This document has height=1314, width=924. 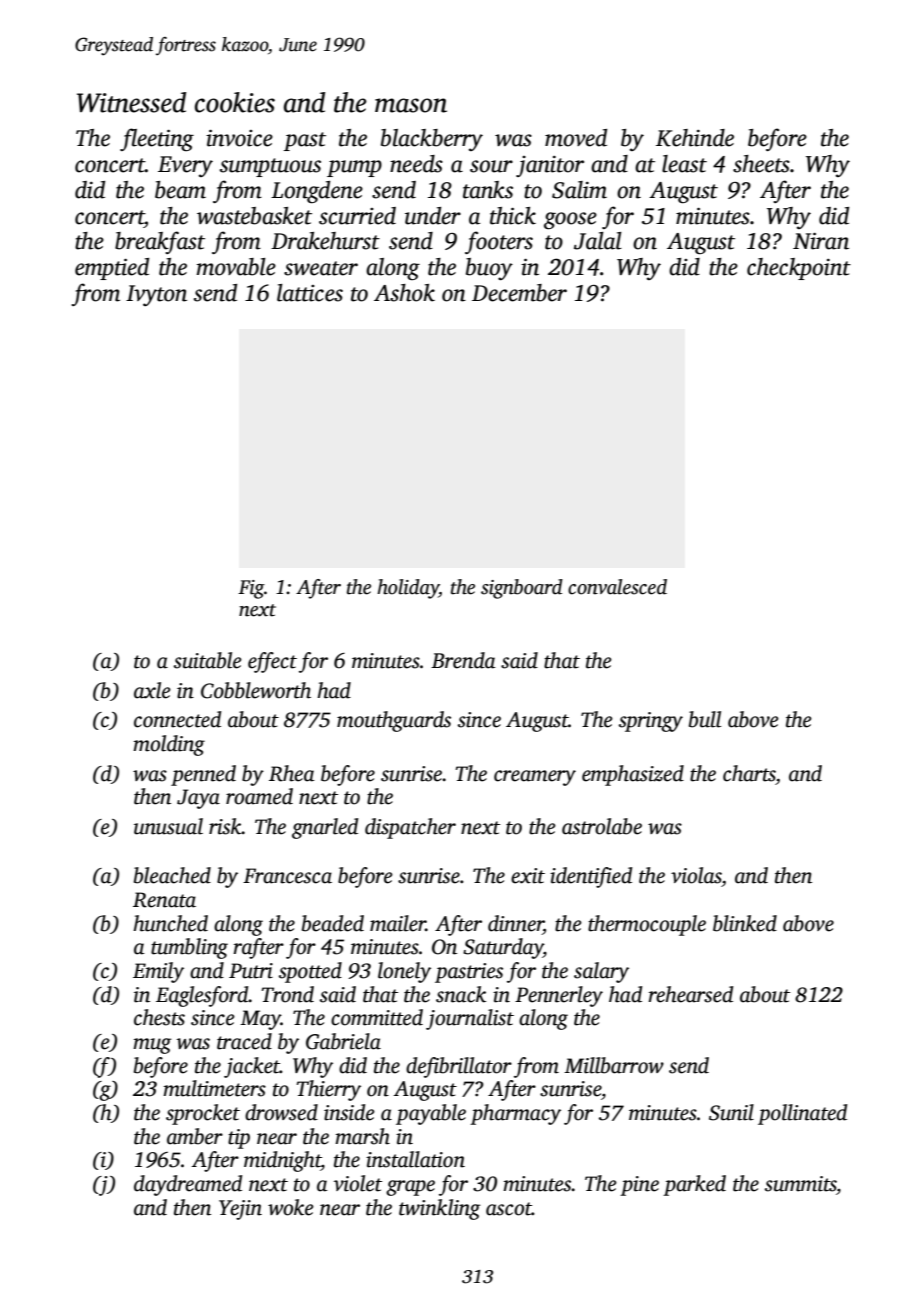 What do you see at coordinates (761, 164) in the document?
I see `sheets` at bounding box center [761, 164].
